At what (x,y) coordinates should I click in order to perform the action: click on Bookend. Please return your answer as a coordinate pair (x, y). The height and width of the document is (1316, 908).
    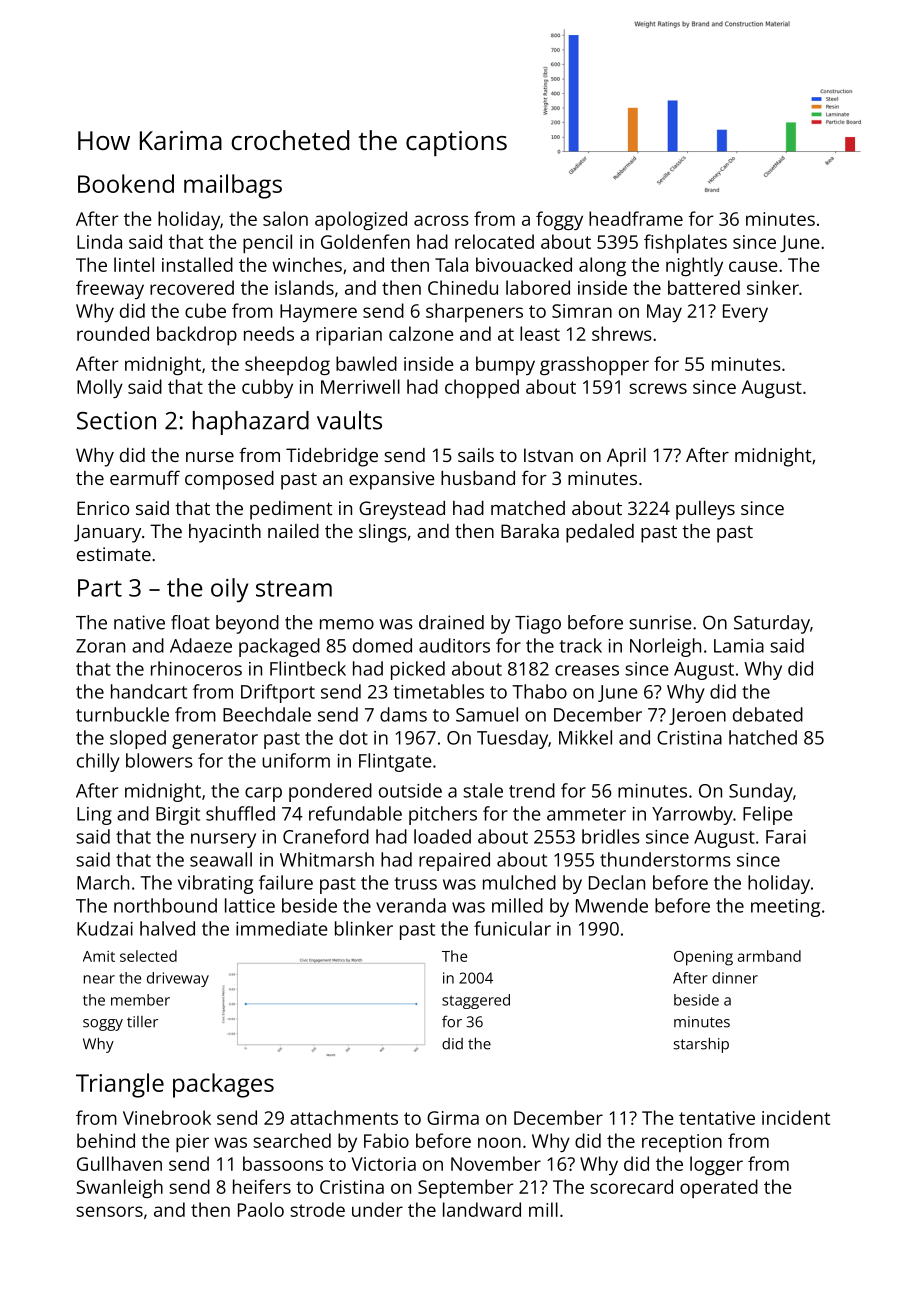
    Looking at the image, I should click on (126, 183).
